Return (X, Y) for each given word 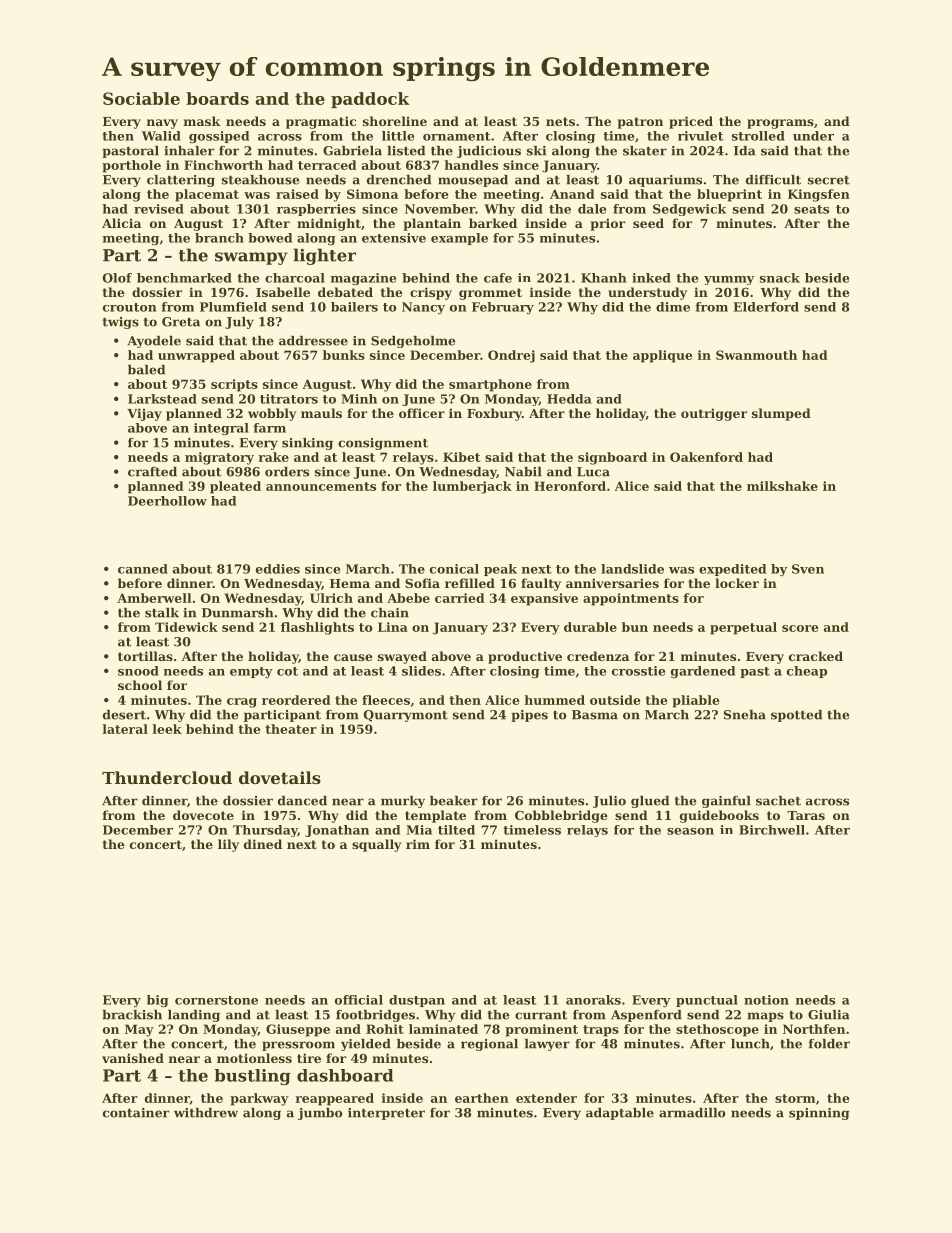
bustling (252, 1077)
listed (406, 151)
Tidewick (186, 627)
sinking (307, 444)
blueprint (729, 195)
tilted (456, 830)
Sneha (745, 715)
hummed (554, 700)
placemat (207, 195)
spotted (796, 716)
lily (228, 845)
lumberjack (472, 487)
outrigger (714, 414)
